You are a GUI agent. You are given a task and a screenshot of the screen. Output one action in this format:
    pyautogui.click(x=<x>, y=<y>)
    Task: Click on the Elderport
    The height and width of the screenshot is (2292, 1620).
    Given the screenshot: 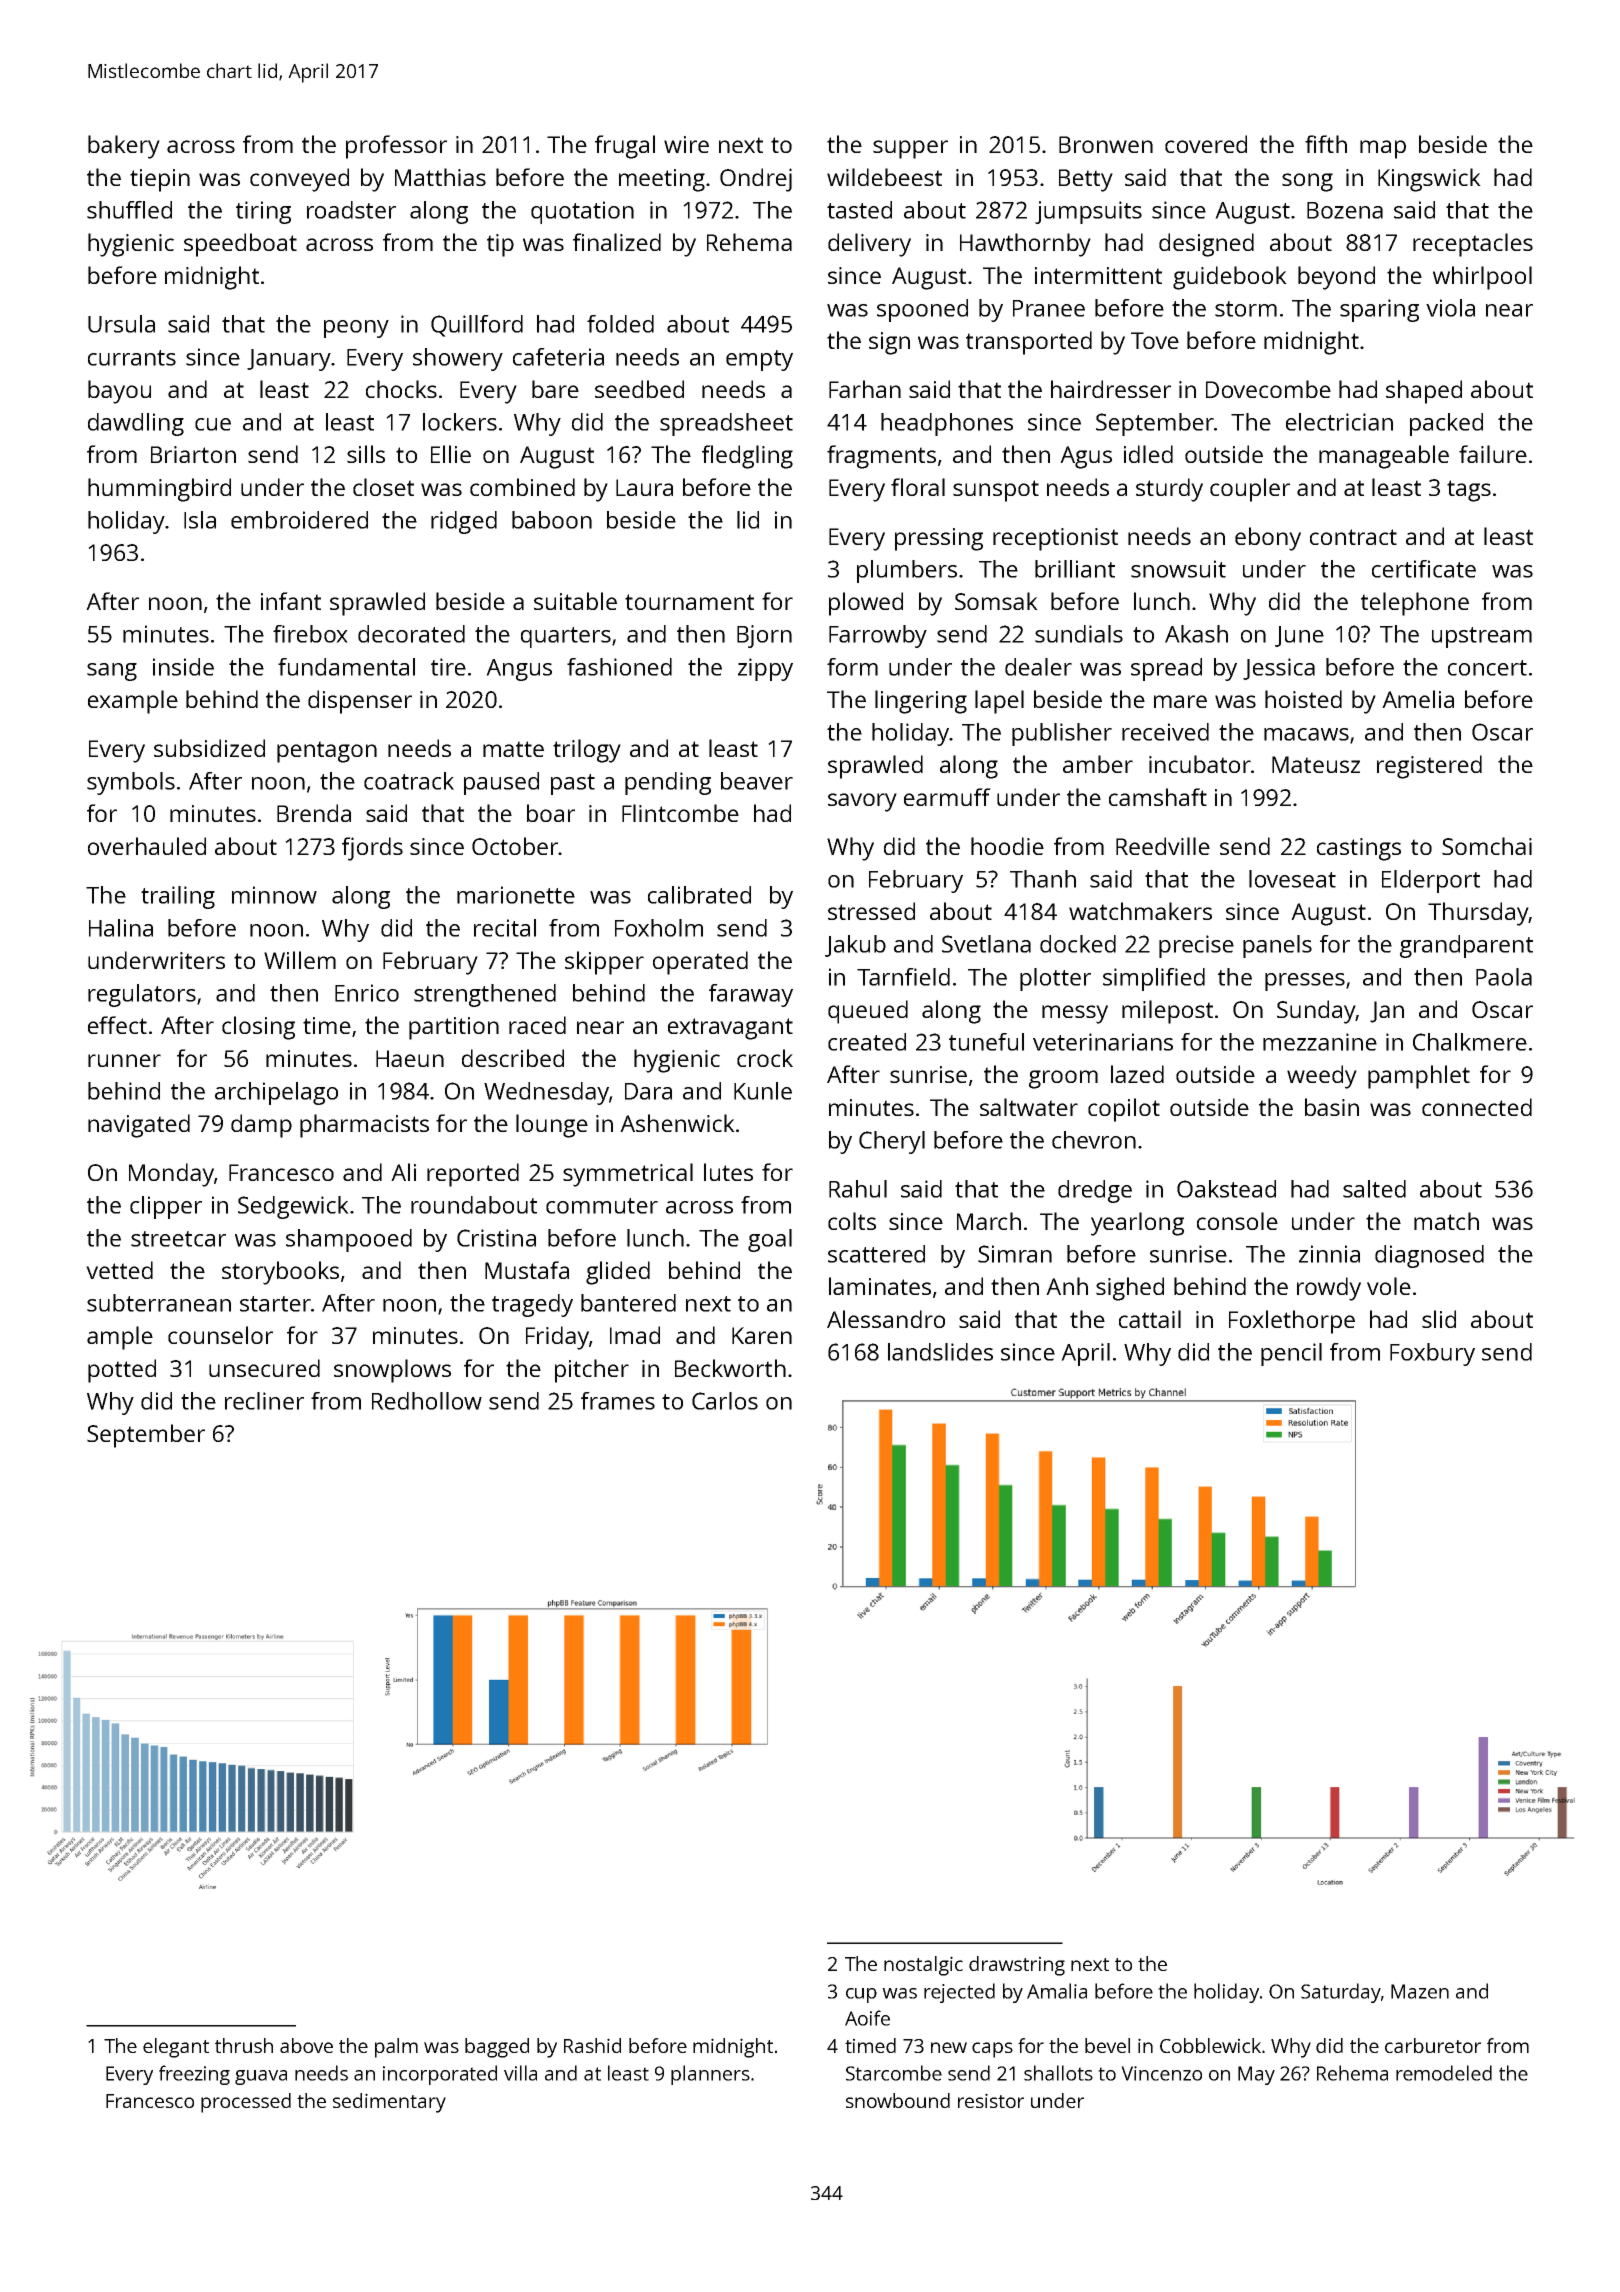 What is the action you would take?
    pyautogui.click(x=1431, y=881)
